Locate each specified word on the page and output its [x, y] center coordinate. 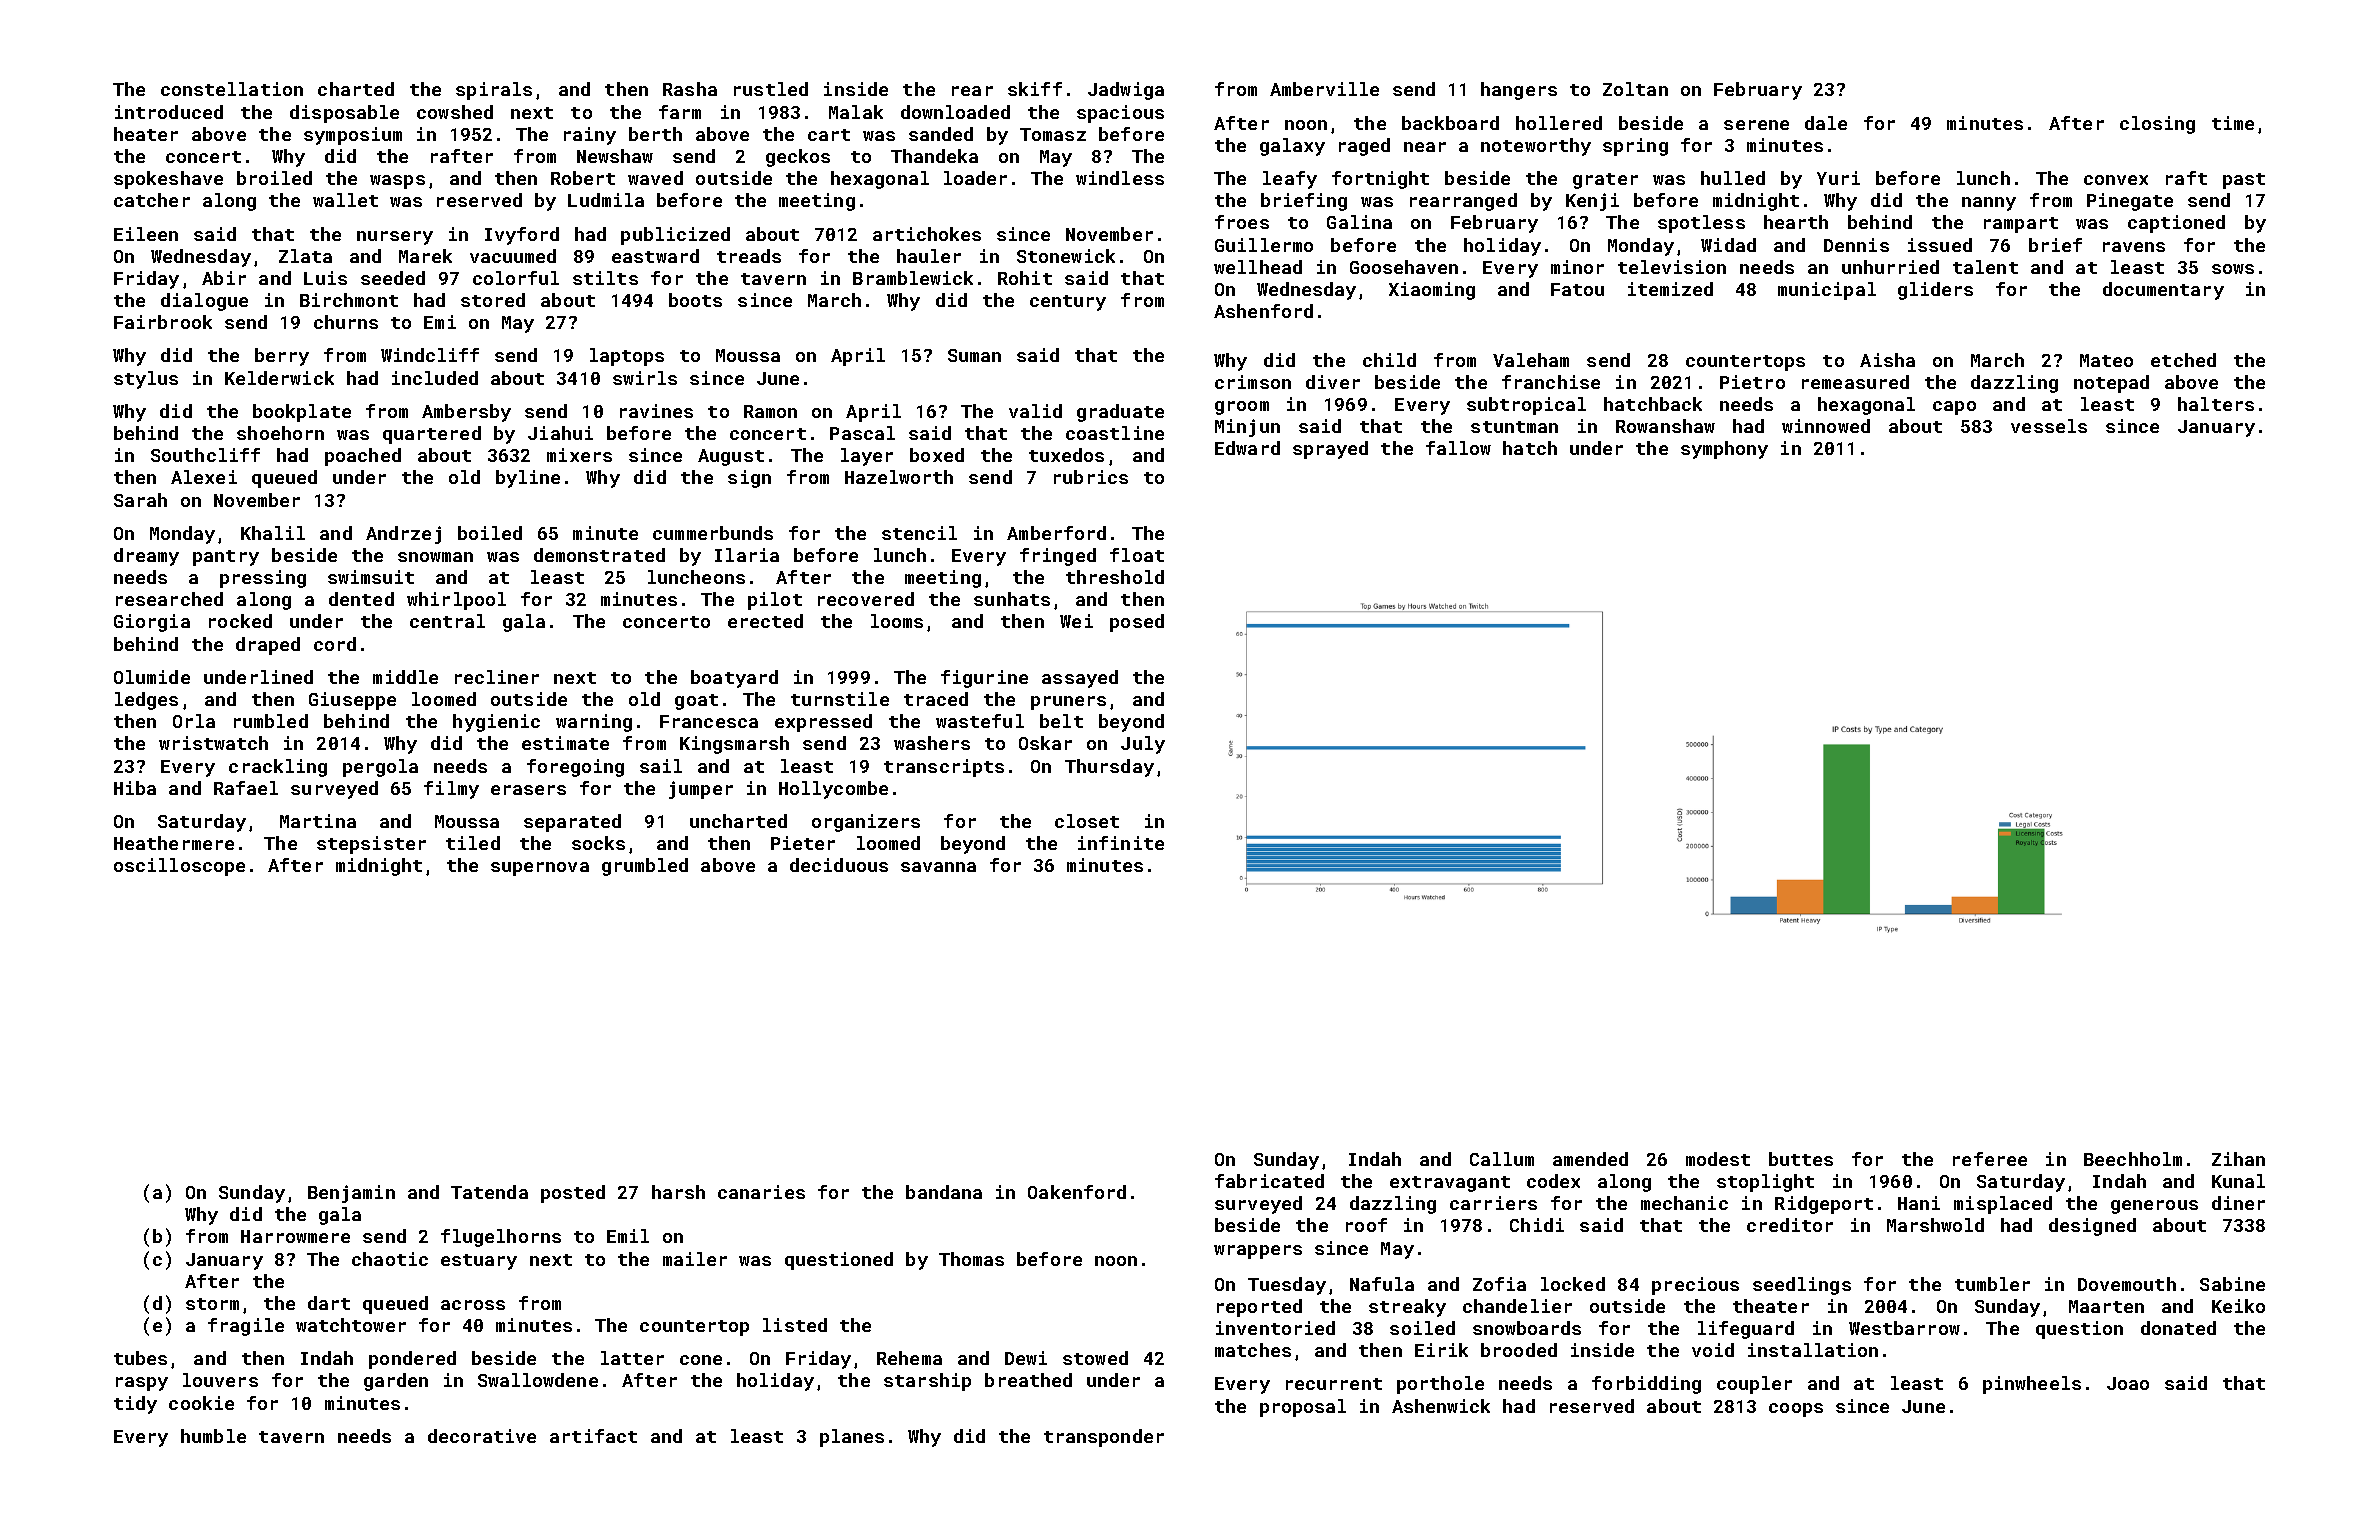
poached [363, 457]
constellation [232, 89]
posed [1137, 623]
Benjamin [351, 1194]
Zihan [2238, 1159]
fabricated [1269, 1181]
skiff [1035, 89]
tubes [140, 1358]
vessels [2049, 426]
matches [1253, 1350]
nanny [1989, 204]
